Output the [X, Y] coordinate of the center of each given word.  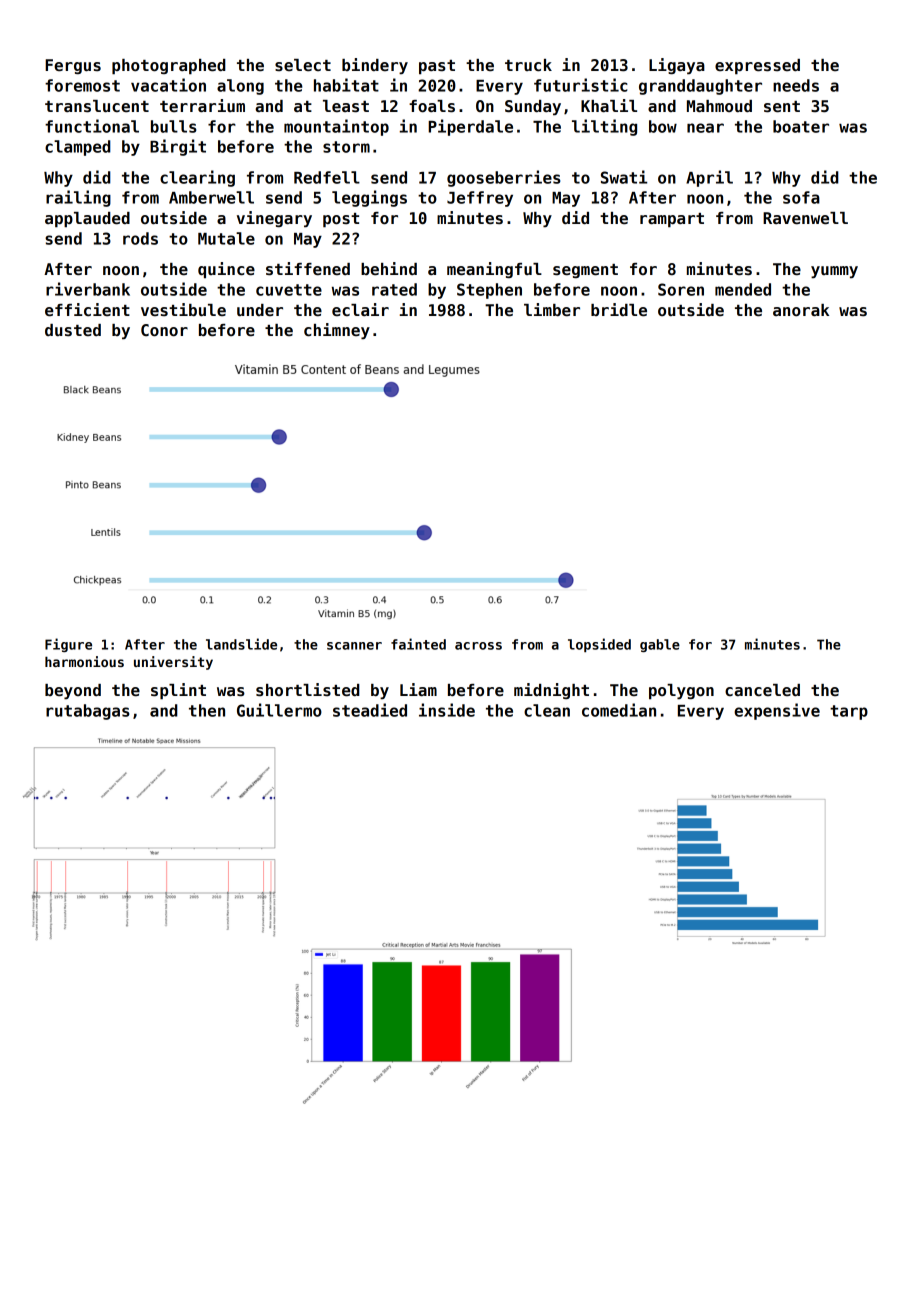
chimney [337, 331]
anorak [801, 310]
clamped [78, 148]
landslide [241, 644]
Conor [164, 330]
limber [552, 310]
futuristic [581, 85]
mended [743, 289]
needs [796, 85]
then [207, 710]
